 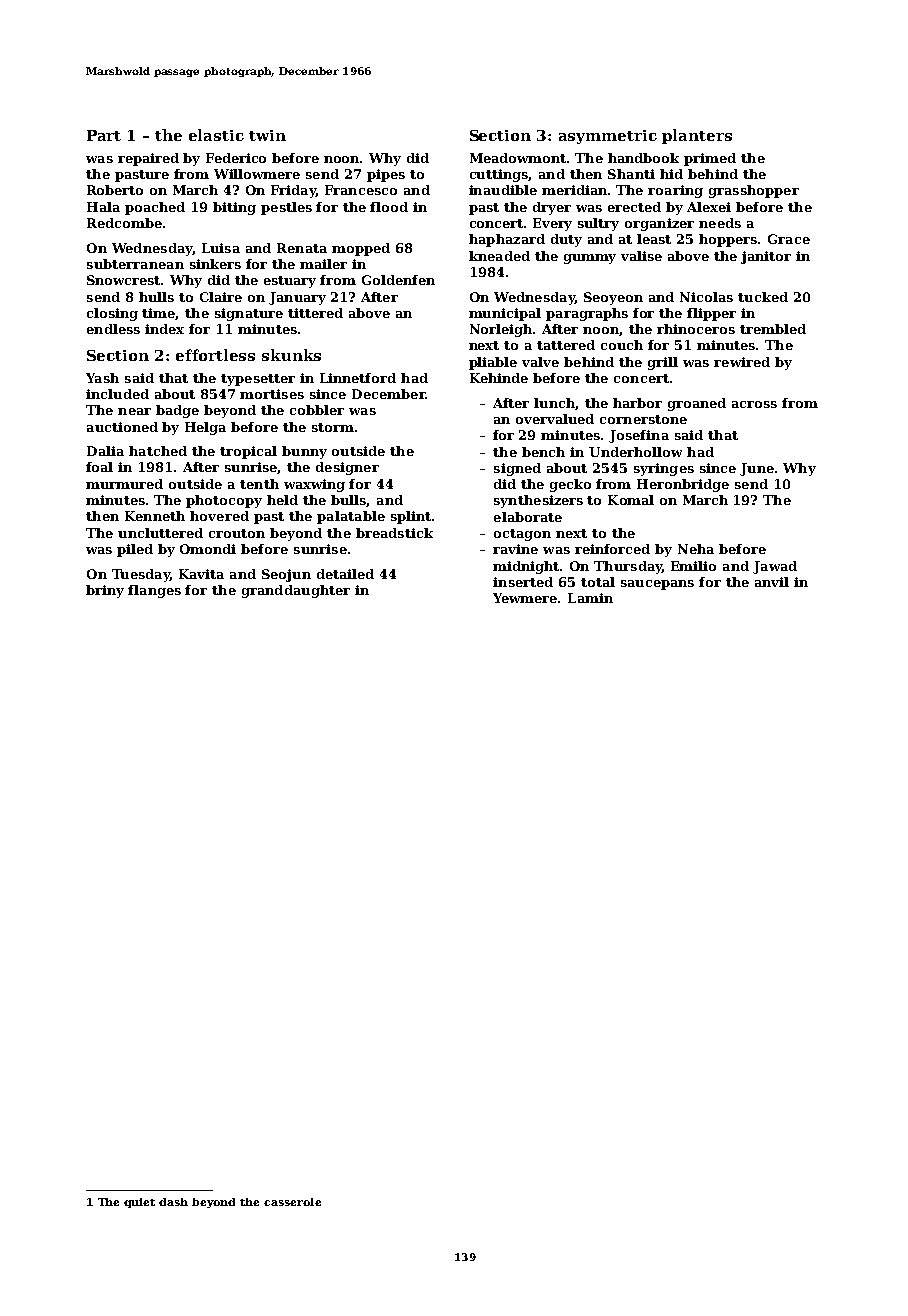 What do you see at coordinates (631, 500) in the document?
I see `Komal` at bounding box center [631, 500].
